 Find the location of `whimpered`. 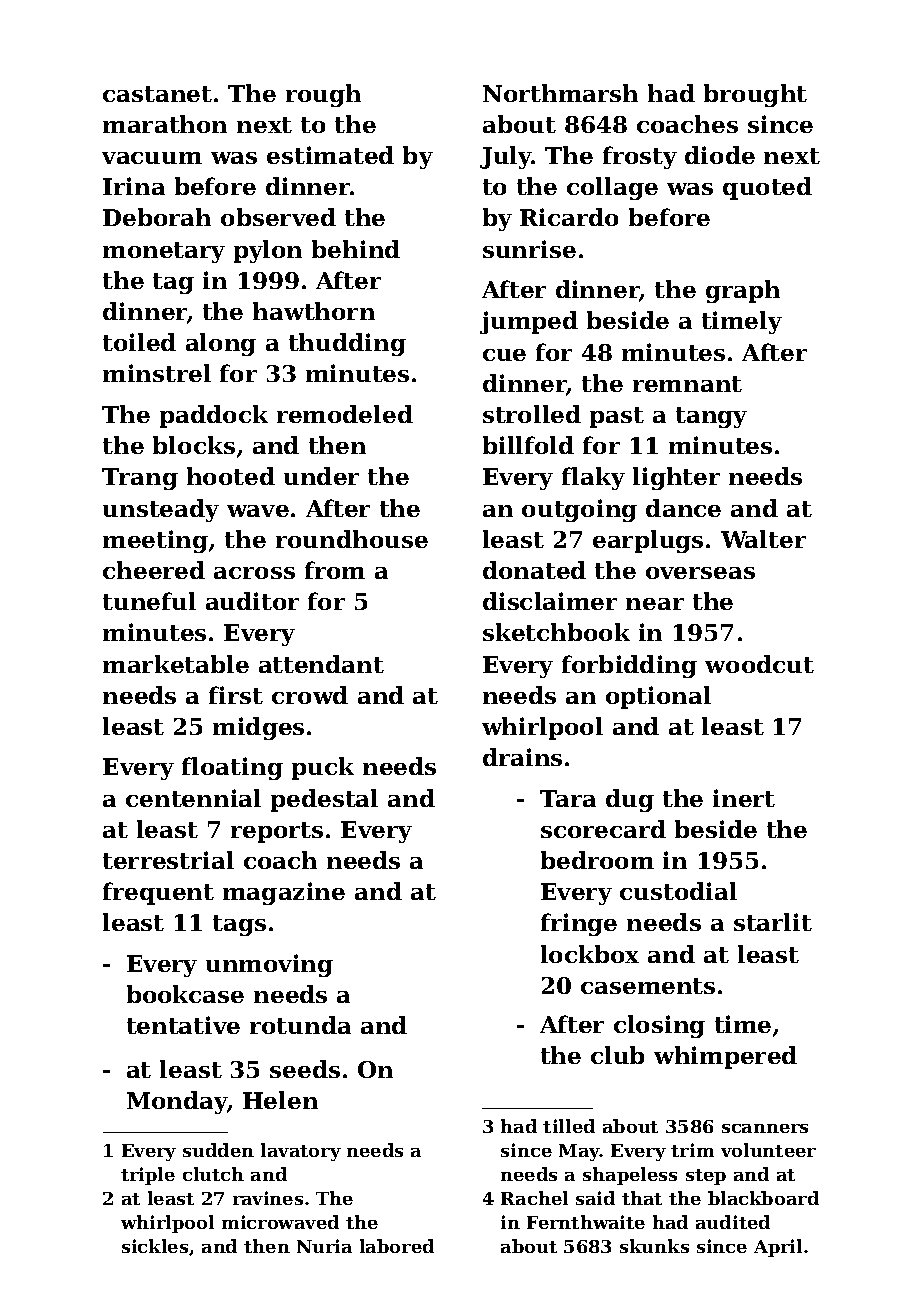

whimpered is located at coordinates (725, 1057).
